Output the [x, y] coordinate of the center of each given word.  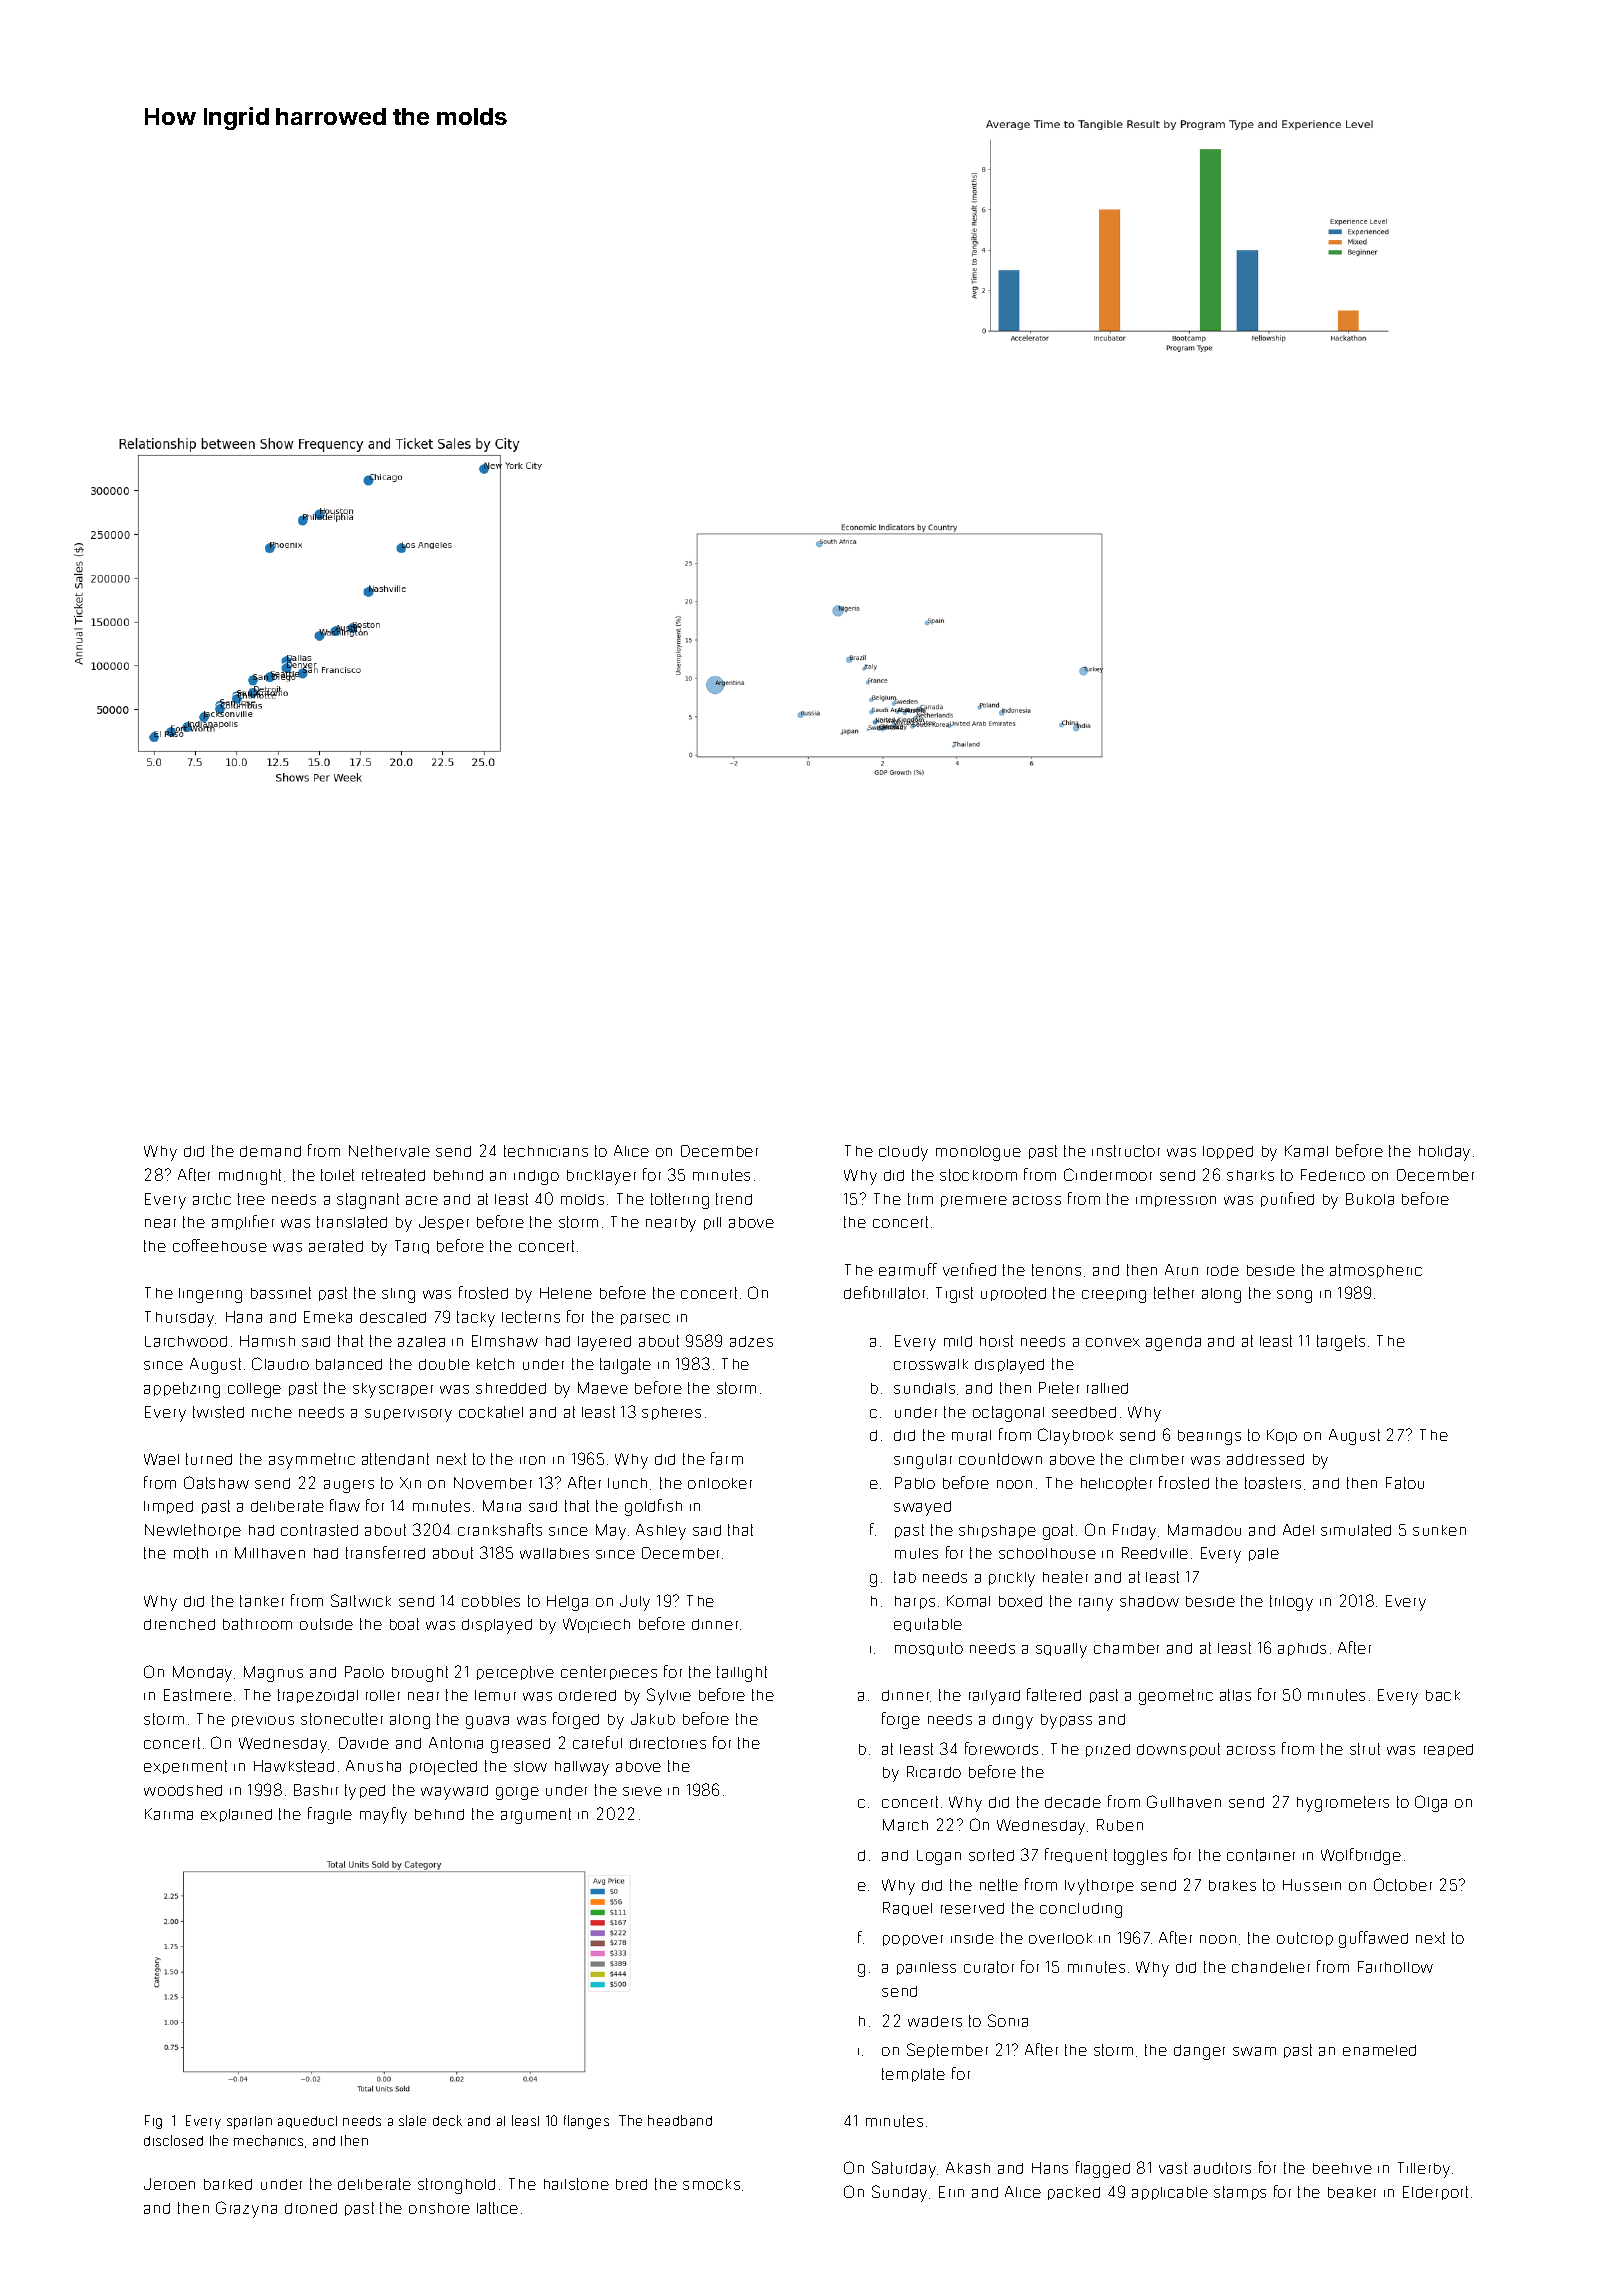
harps [915, 1602]
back [1443, 1695]
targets [1341, 1343]
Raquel [907, 1909]
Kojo [1282, 1436]
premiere [974, 1201]
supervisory [408, 1415]
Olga [1431, 1803]
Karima [169, 1814]
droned [311, 2208]
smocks [711, 2184]
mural [971, 1435]
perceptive [515, 1673]
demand [270, 1151]
